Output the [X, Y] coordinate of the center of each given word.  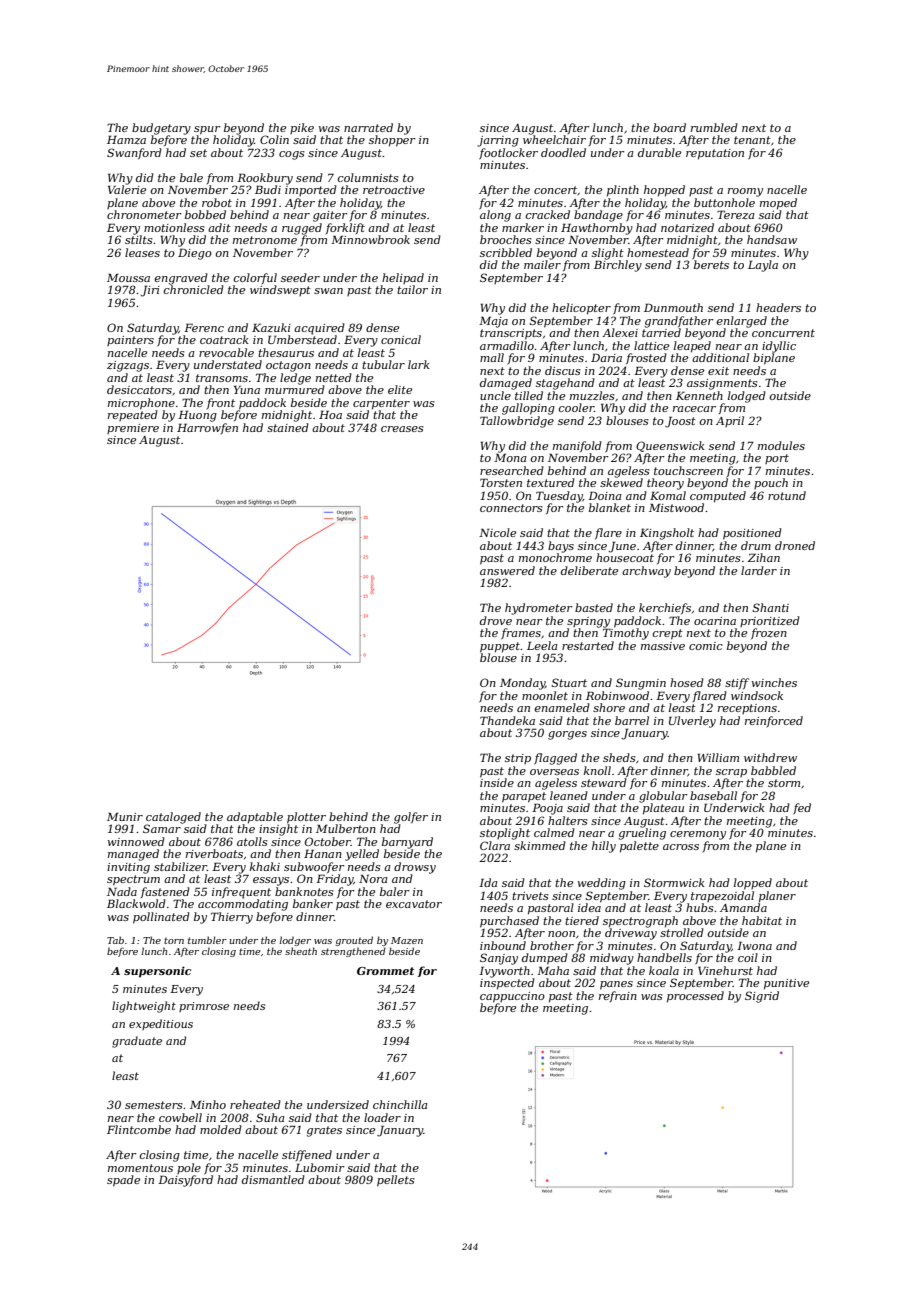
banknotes [304, 891]
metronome [265, 240]
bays [561, 547]
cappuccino [512, 997]
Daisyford [185, 1181]
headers [778, 307]
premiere [133, 429]
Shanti [771, 607]
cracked [548, 214]
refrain [618, 996]
